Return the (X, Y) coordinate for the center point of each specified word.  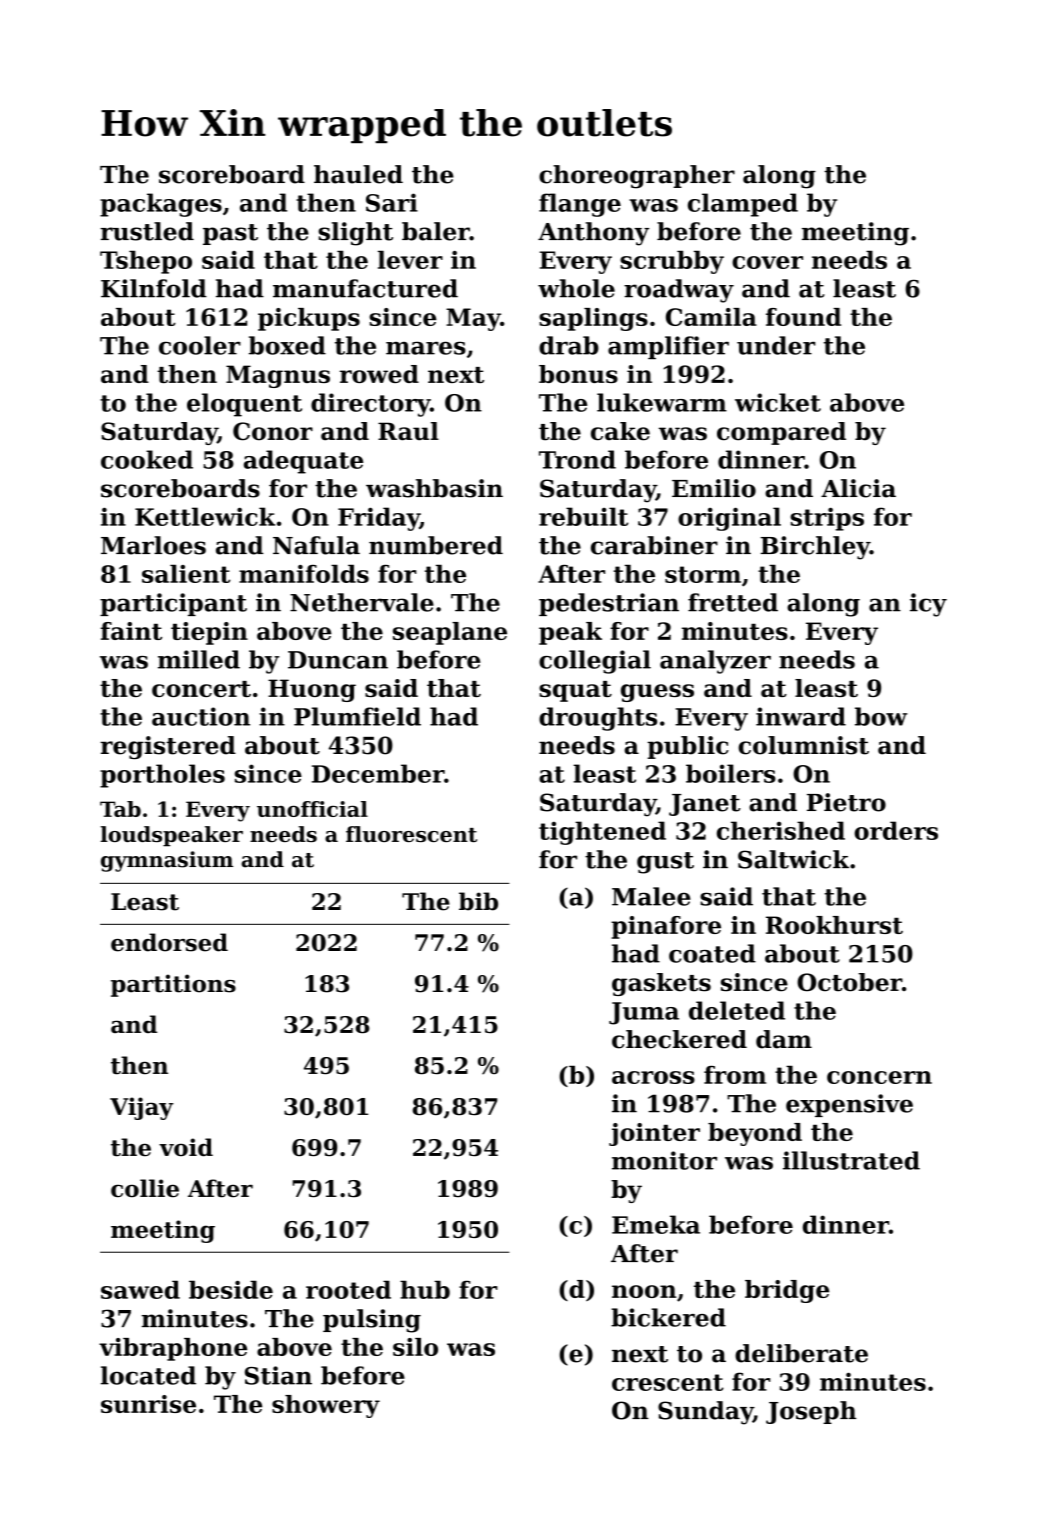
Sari (392, 202)
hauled (358, 174)
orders (896, 830)
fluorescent (411, 834)
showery (326, 1406)
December (378, 773)
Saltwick (793, 859)
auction (201, 716)
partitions (173, 985)
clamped (743, 205)
